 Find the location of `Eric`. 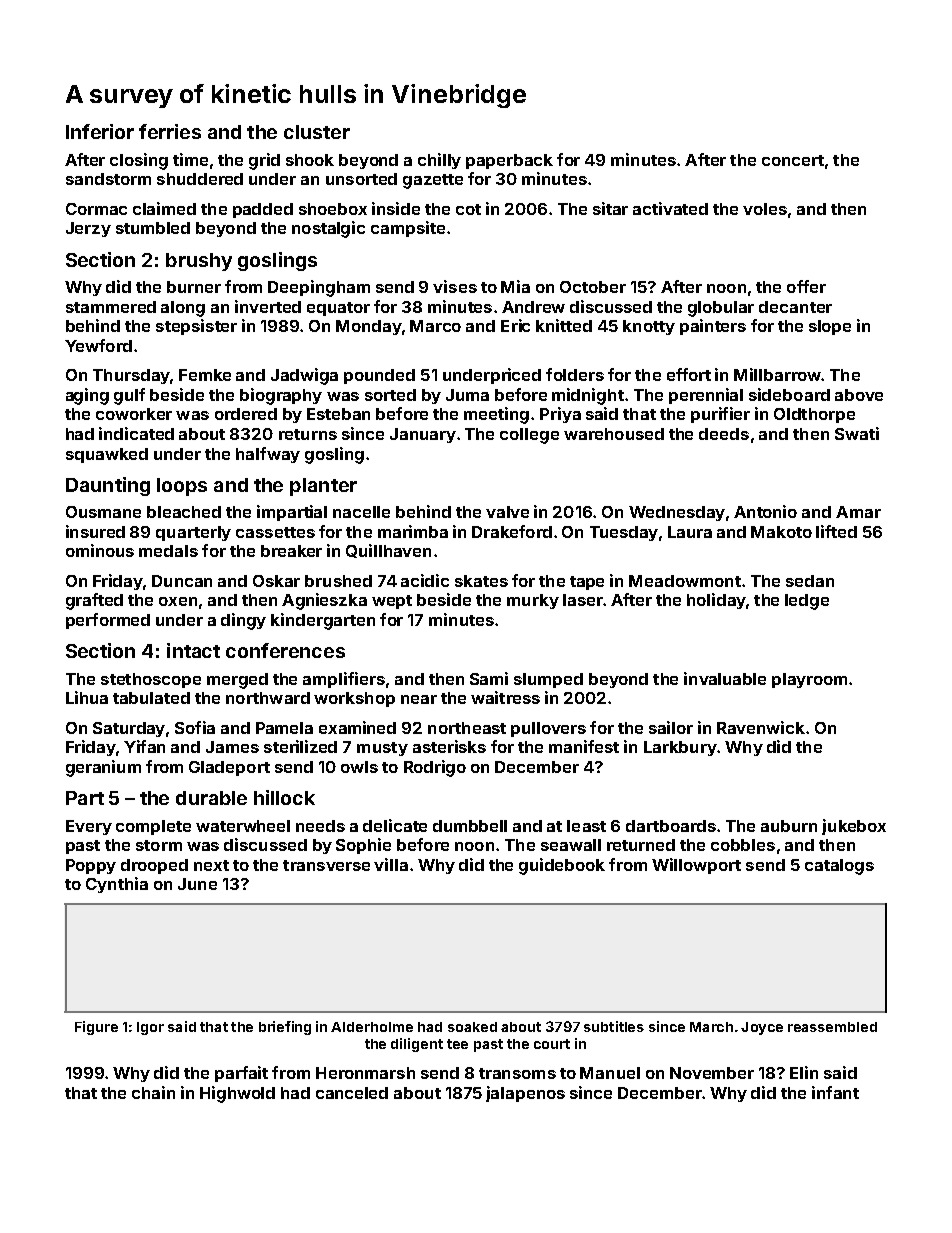

Eric is located at coordinates (515, 325).
